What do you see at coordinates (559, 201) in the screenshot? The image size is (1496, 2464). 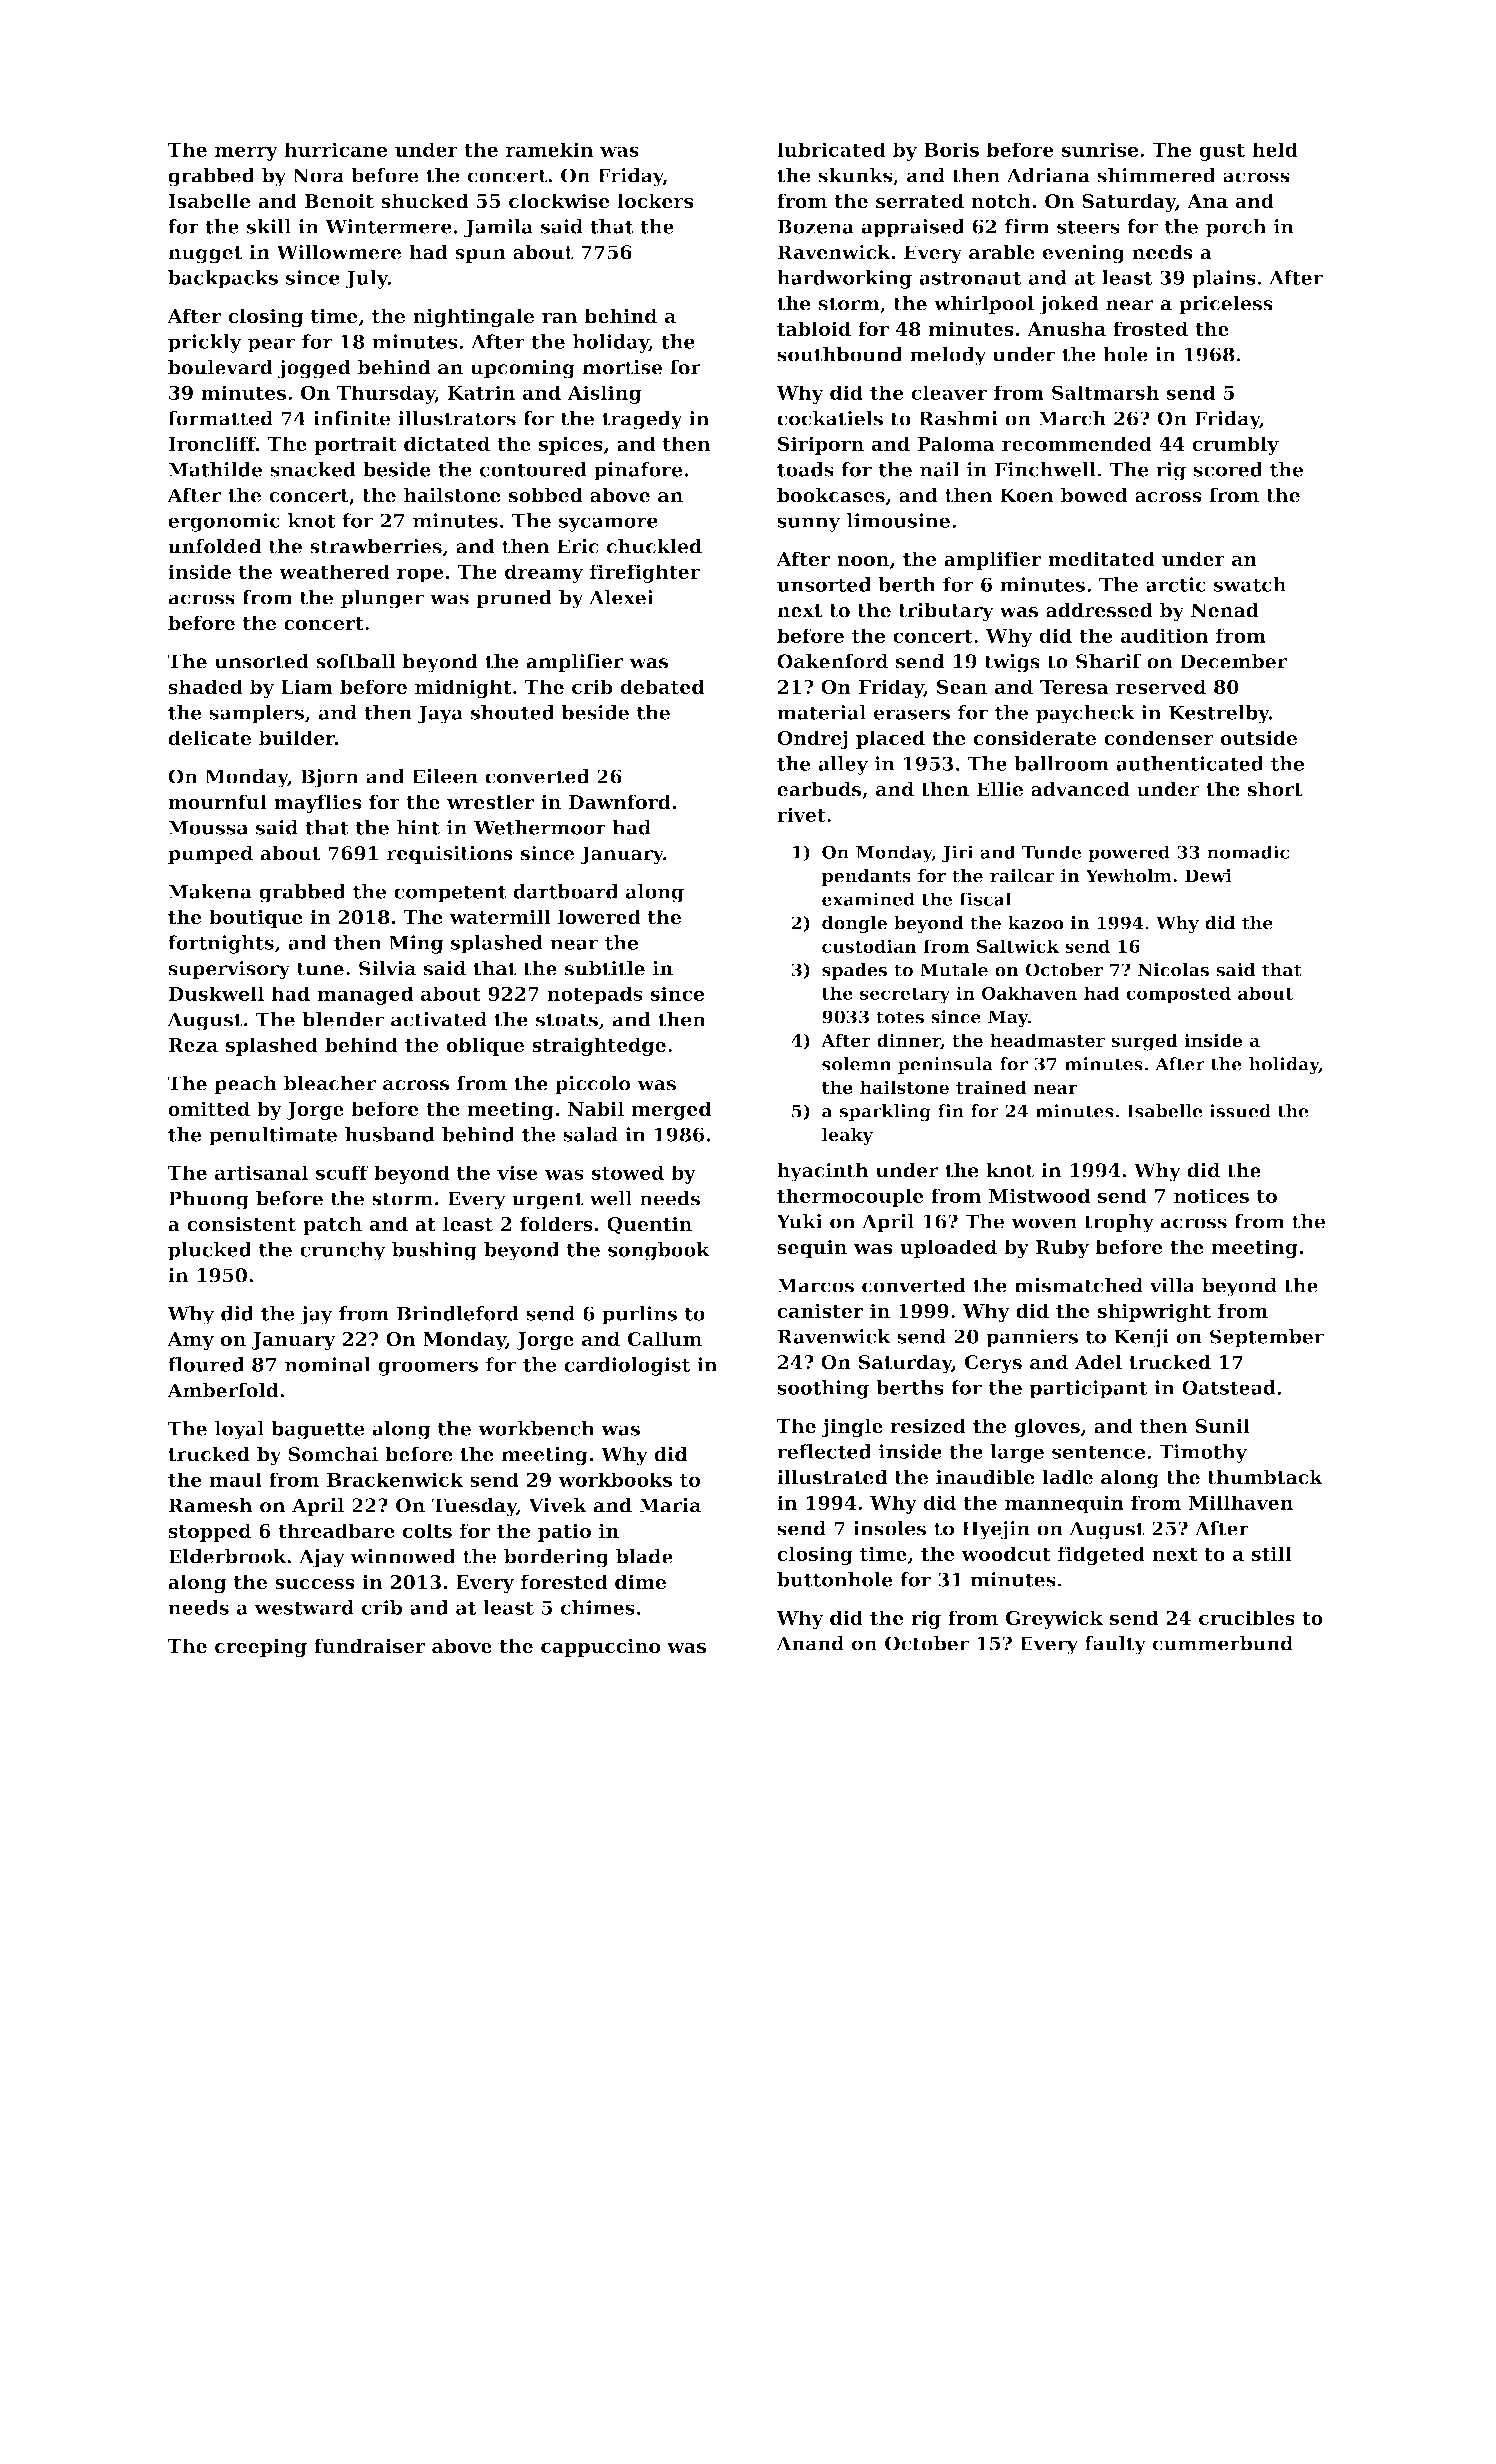 I see `clockwise` at bounding box center [559, 201].
